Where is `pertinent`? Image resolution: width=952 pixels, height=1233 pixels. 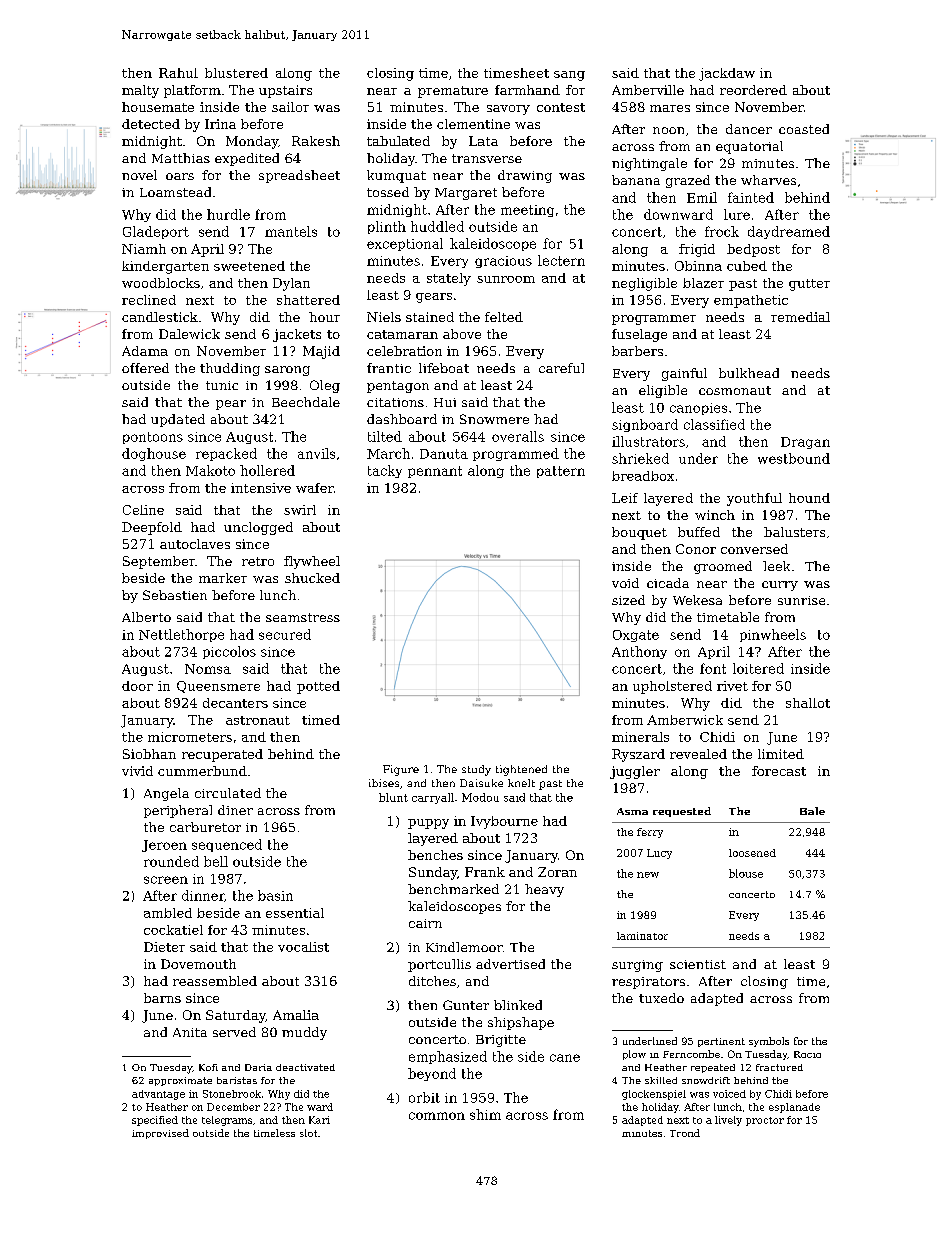
pertinent is located at coordinates (721, 1042).
